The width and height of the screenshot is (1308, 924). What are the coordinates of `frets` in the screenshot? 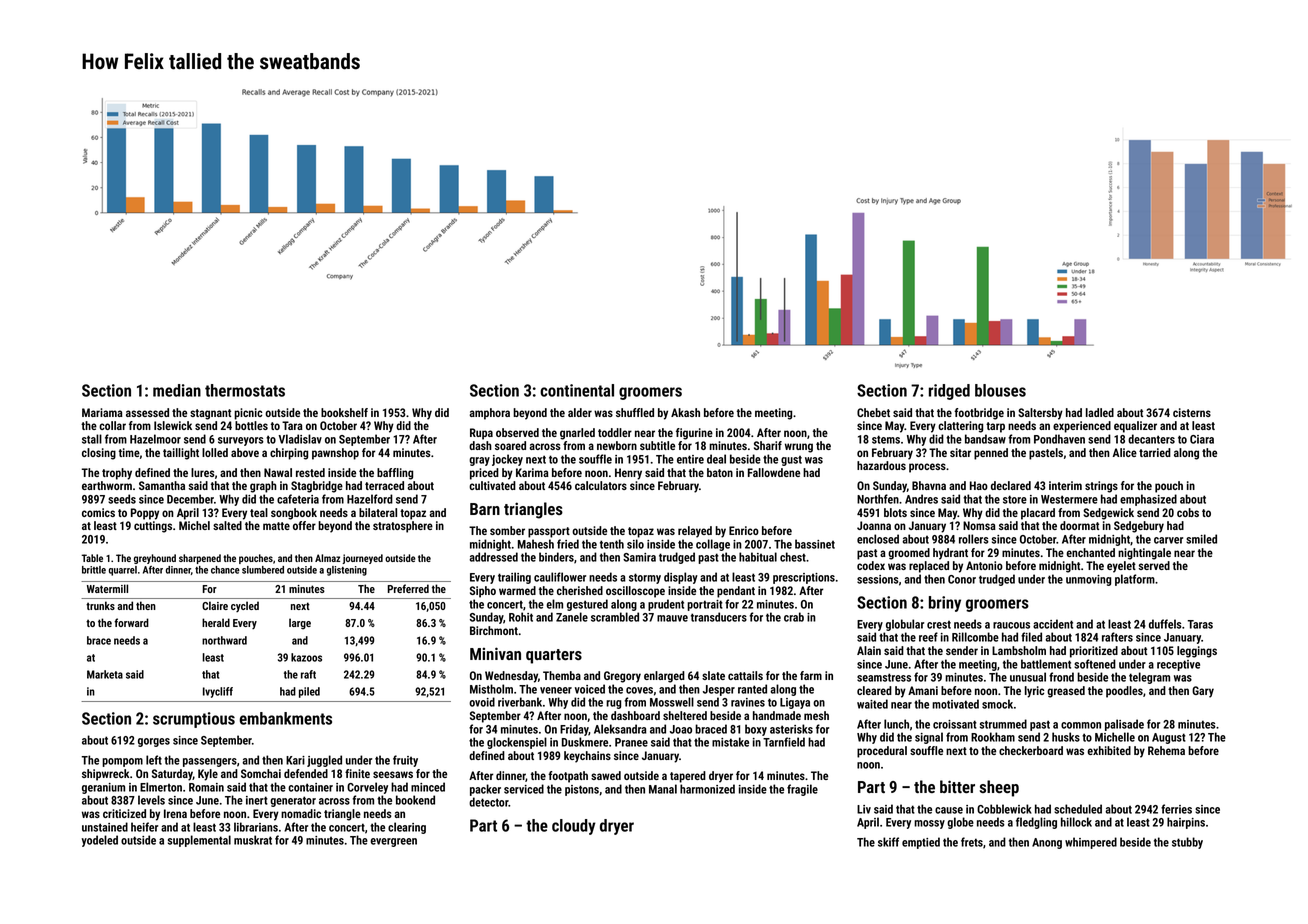 It's located at (972, 842).
